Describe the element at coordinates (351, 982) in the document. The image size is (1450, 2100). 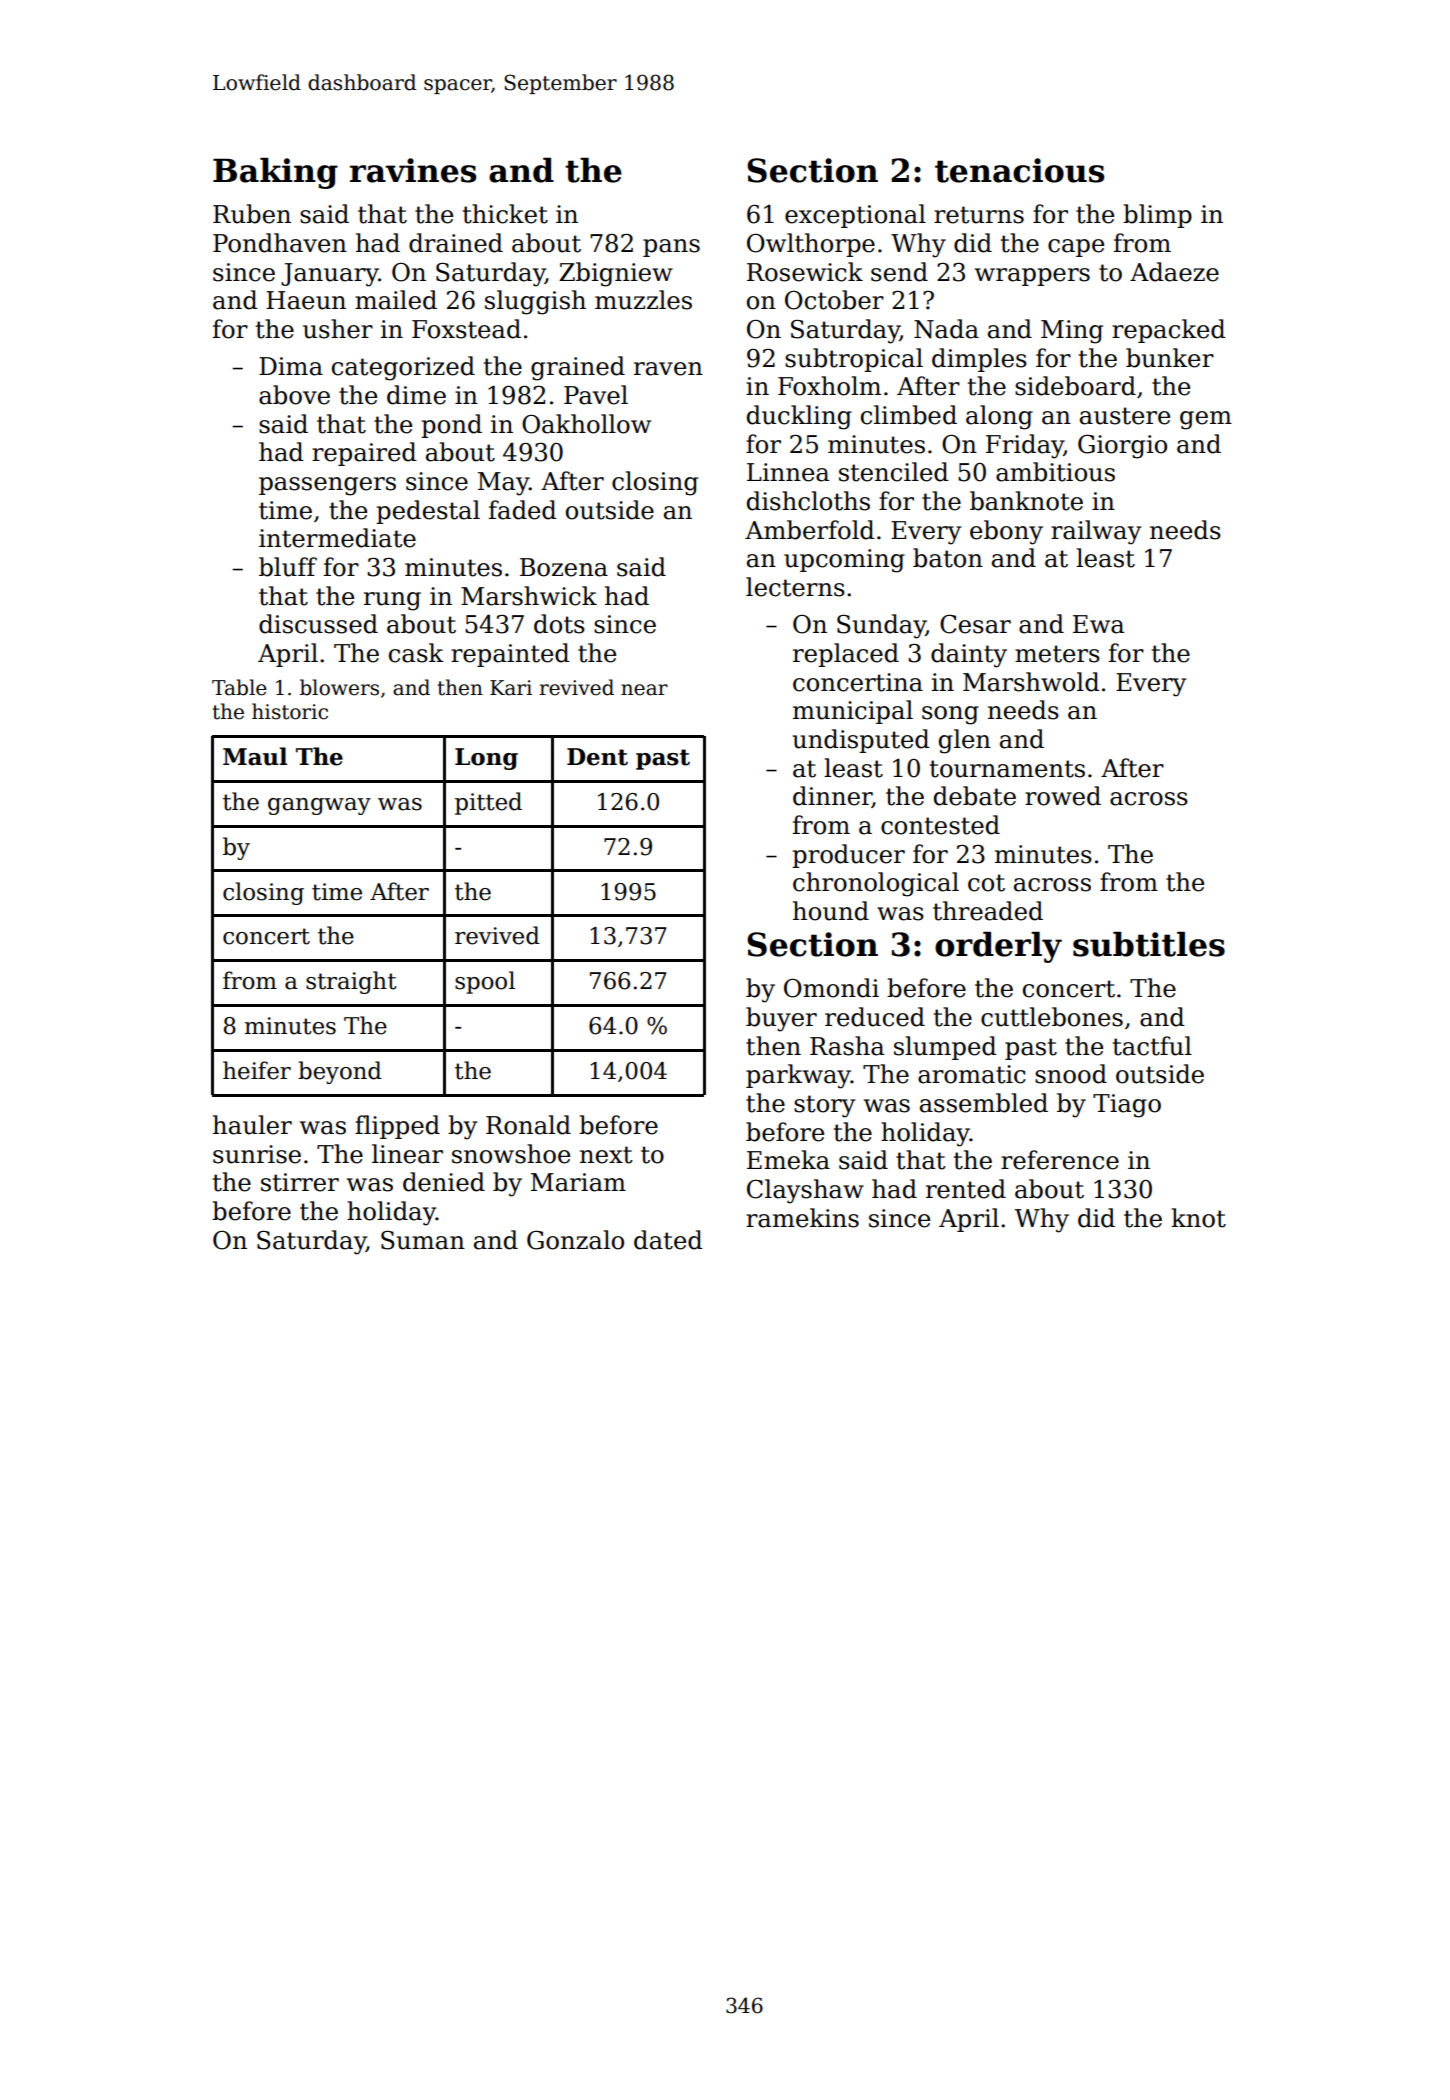
I see `straight` at that location.
